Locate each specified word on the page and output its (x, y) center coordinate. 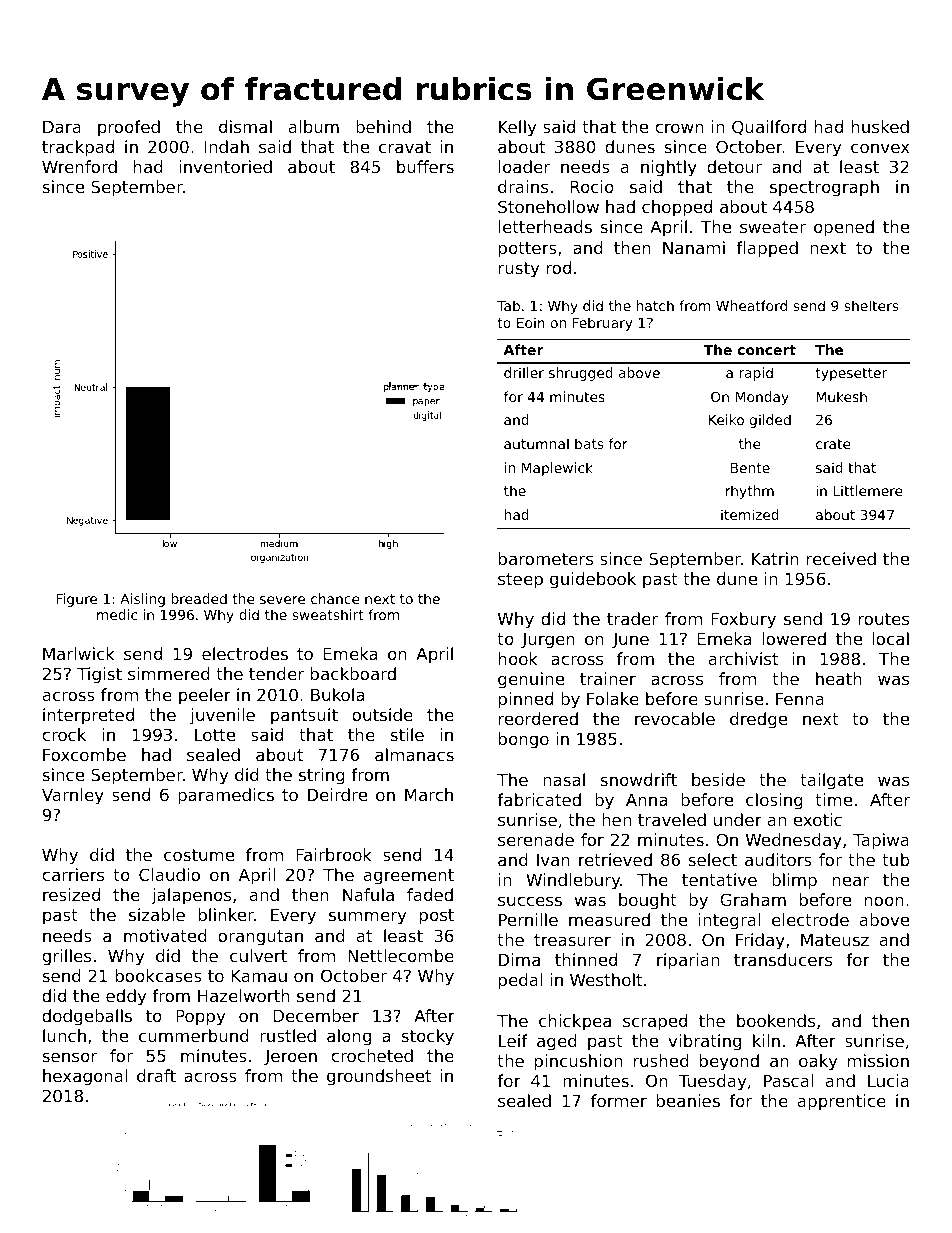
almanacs (414, 754)
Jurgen (548, 641)
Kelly (517, 128)
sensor (69, 1057)
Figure (77, 600)
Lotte (215, 735)
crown (679, 128)
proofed (129, 128)
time (833, 799)
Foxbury (743, 620)
